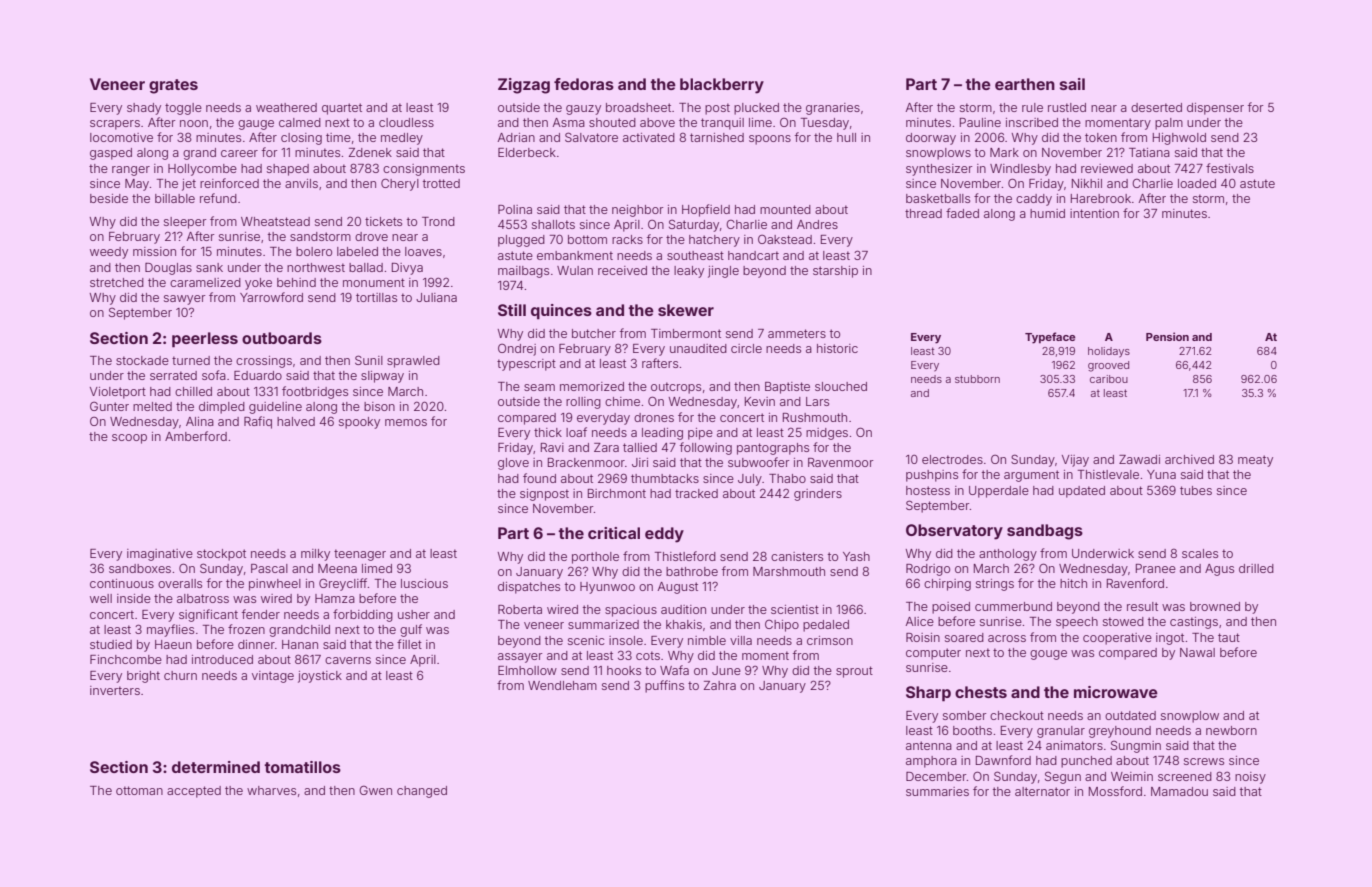 The height and width of the screenshot is (887, 1372). What do you see at coordinates (202, 170) in the screenshot?
I see `Hollycombe` at bounding box center [202, 170].
